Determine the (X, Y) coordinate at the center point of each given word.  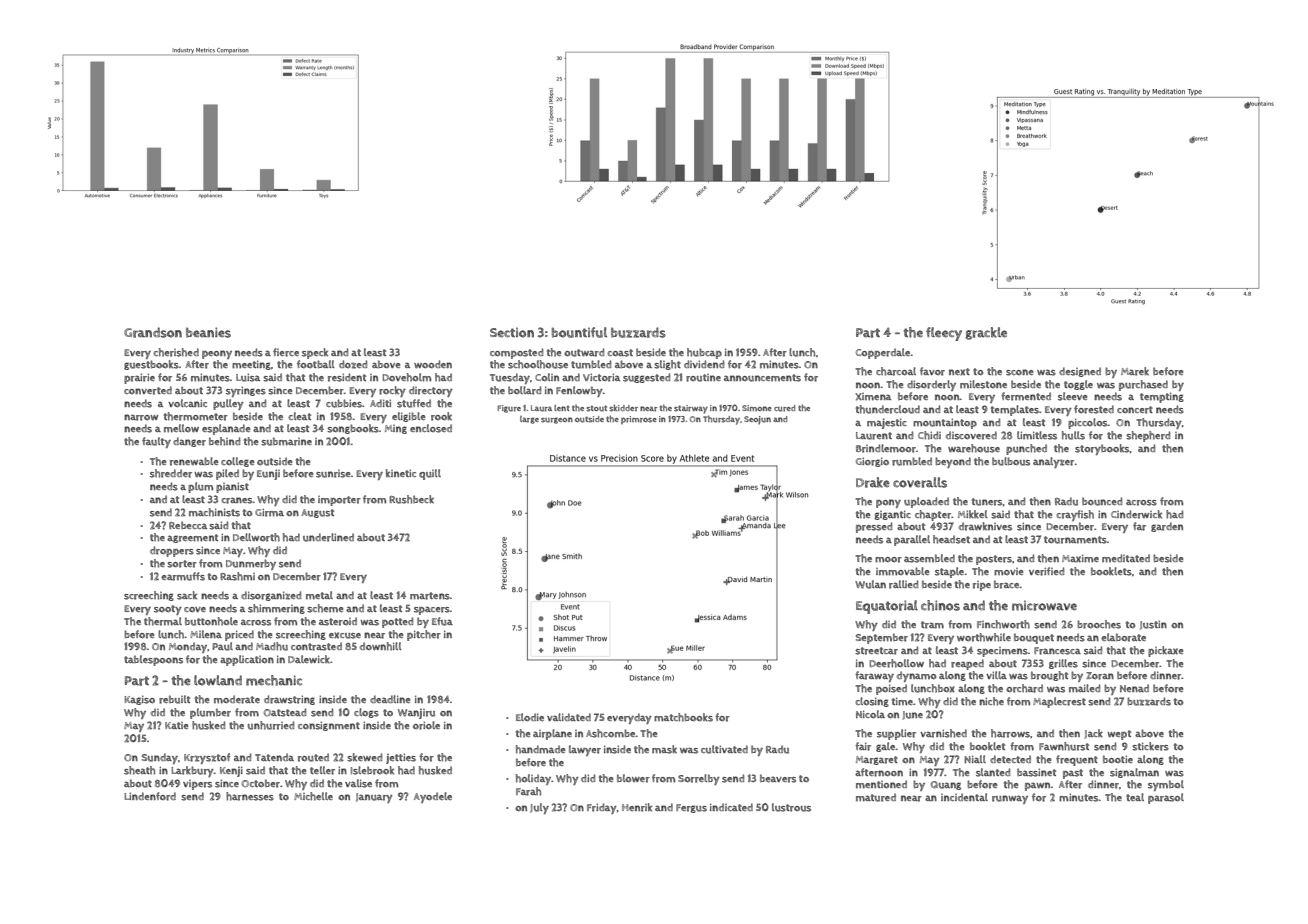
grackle (986, 333)
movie (1008, 572)
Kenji (231, 771)
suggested (646, 378)
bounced (1102, 501)
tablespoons (153, 660)
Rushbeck (411, 499)
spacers (432, 610)
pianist (232, 487)
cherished (176, 352)
